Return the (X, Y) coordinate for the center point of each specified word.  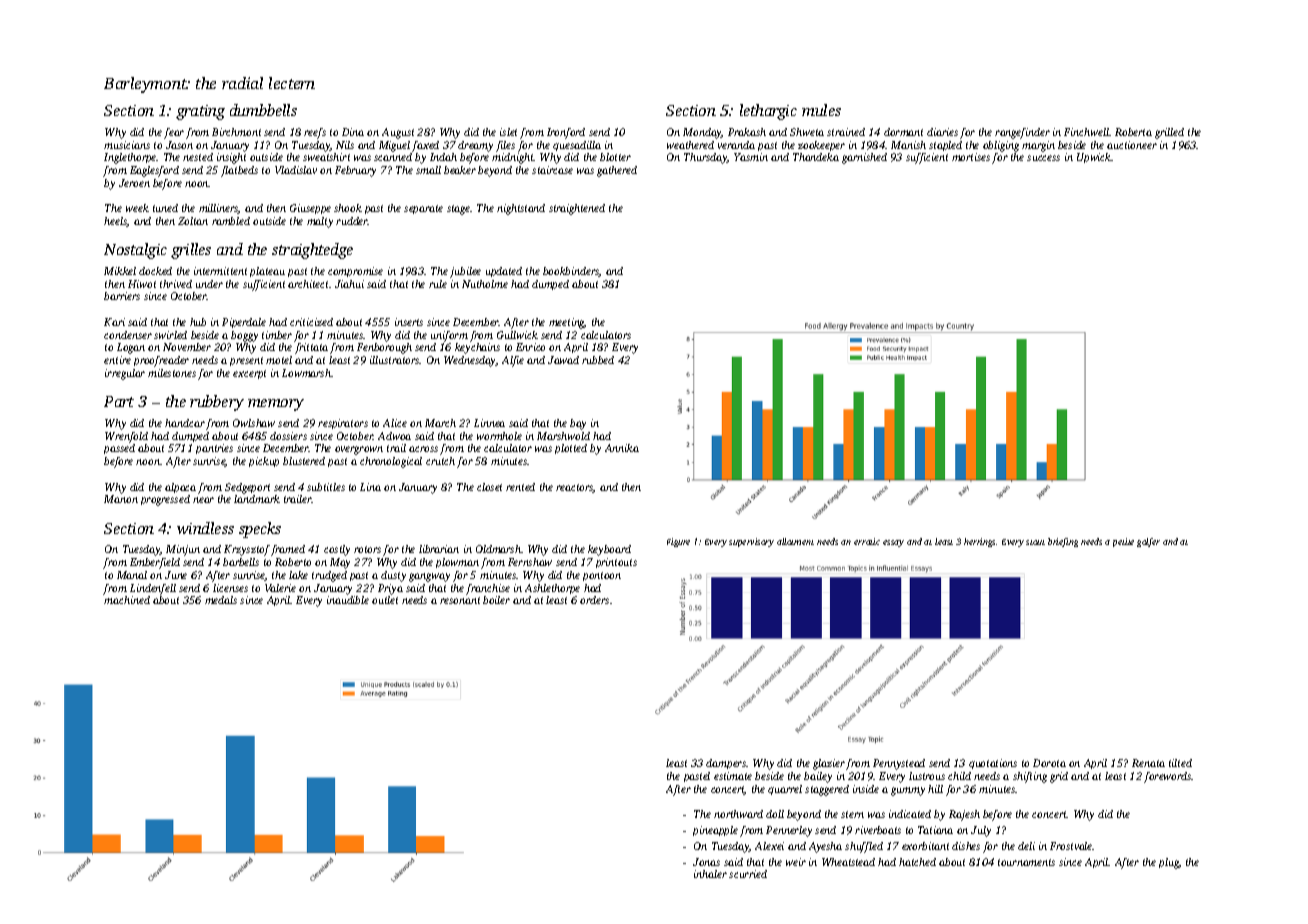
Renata (1148, 763)
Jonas (706, 862)
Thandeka (816, 157)
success (1043, 158)
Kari (114, 322)
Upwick (1094, 158)
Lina (370, 487)
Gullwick (517, 335)
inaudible (348, 600)
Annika (622, 448)
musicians (127, 145)
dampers (726, 764)
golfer (1148, 542)
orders (594, 600)
